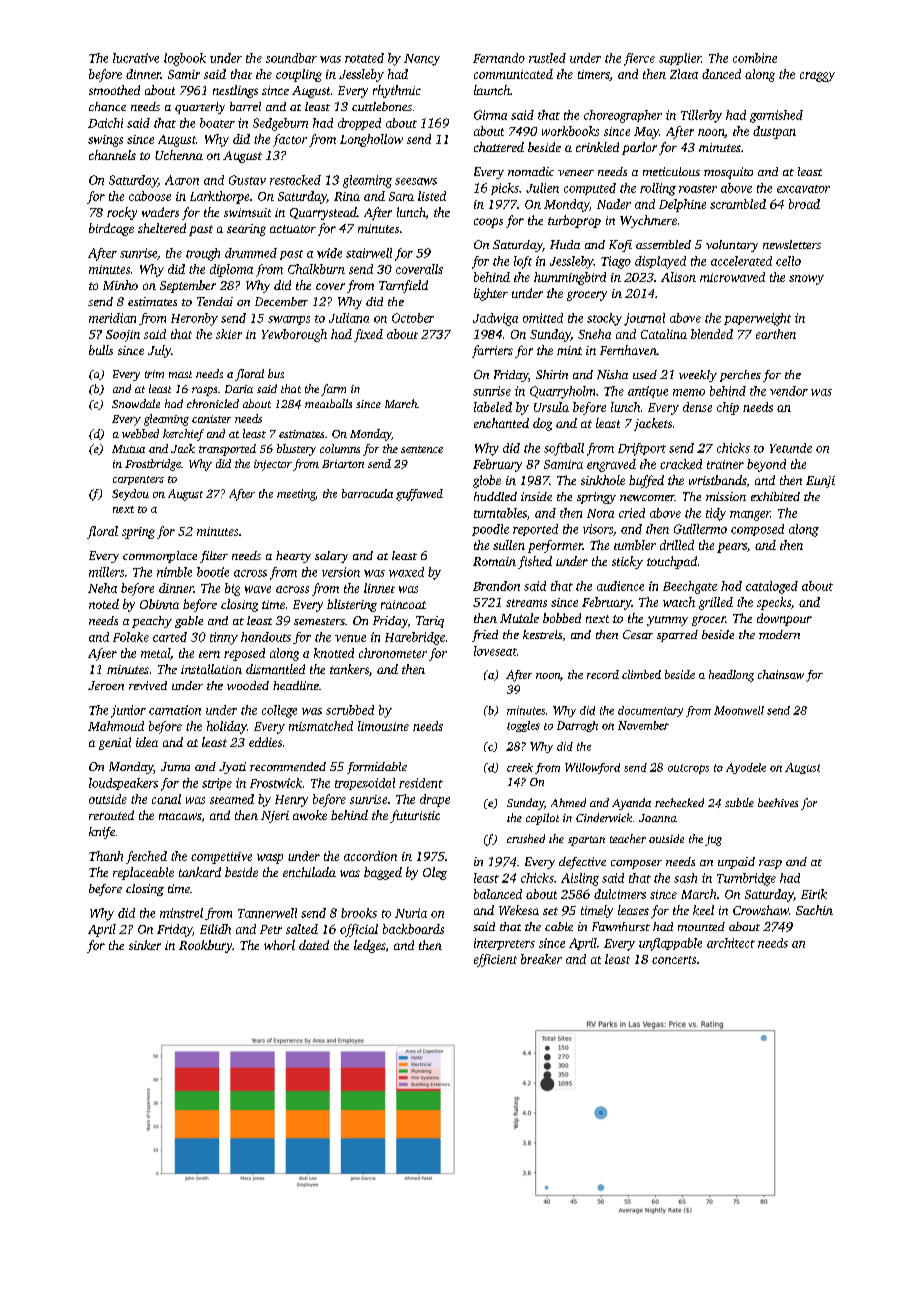  I want to click on unflappable, so click(670, 944).
